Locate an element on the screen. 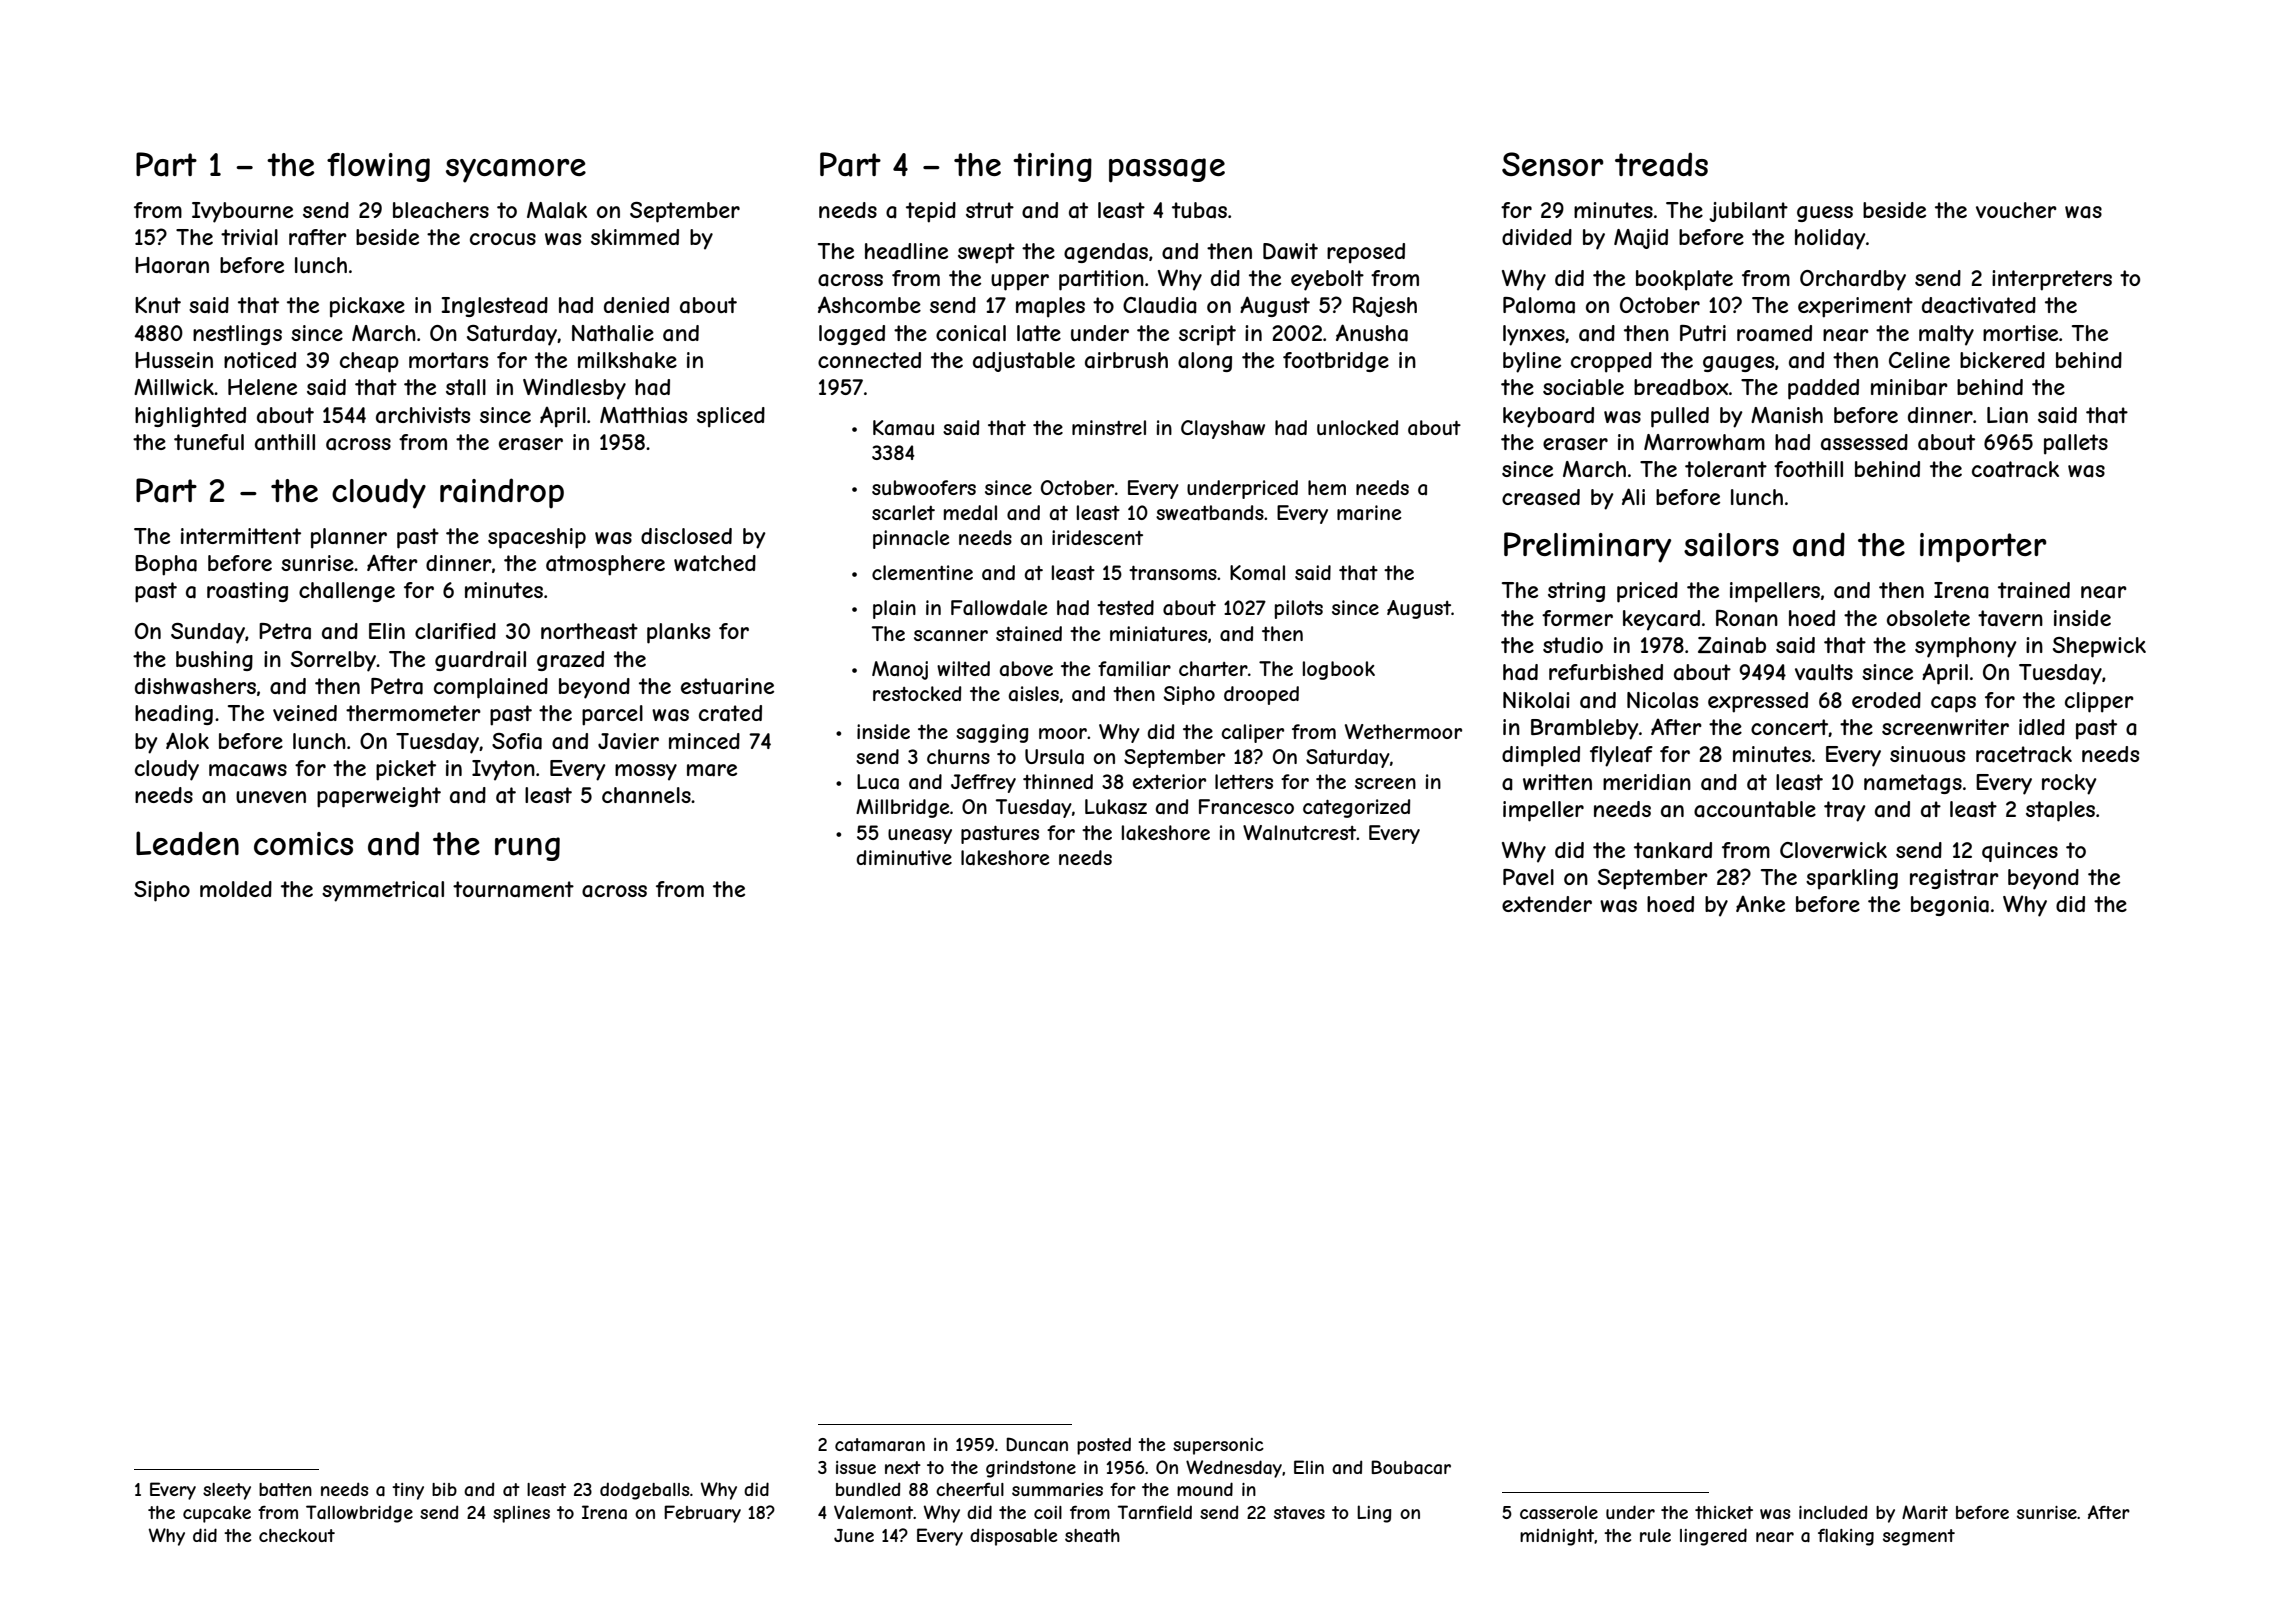 The image size is (2282, 1614). spaceship is located at coordinates (537, 538).
